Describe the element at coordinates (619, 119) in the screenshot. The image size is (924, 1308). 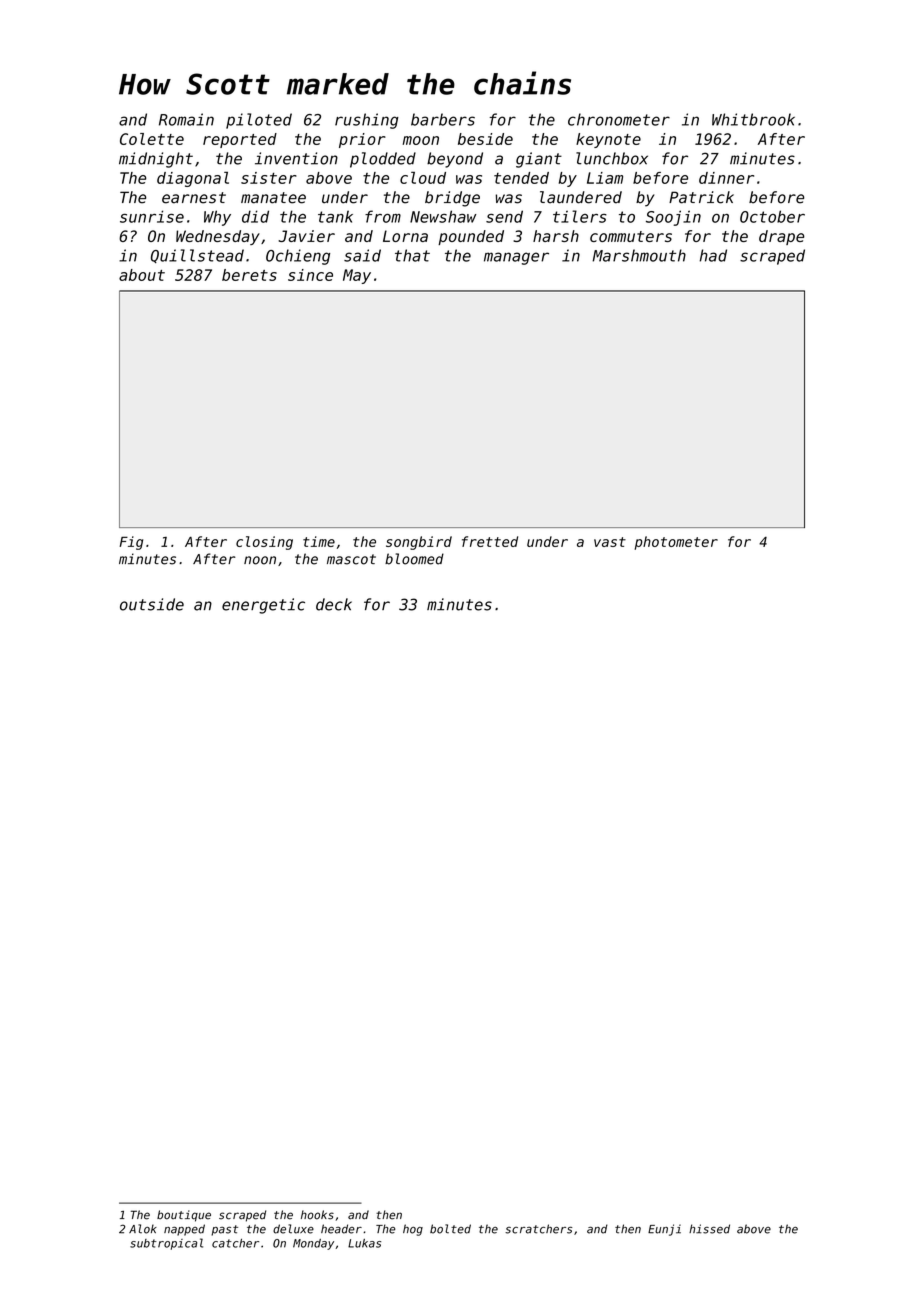
I see `chronometer` at that location.
